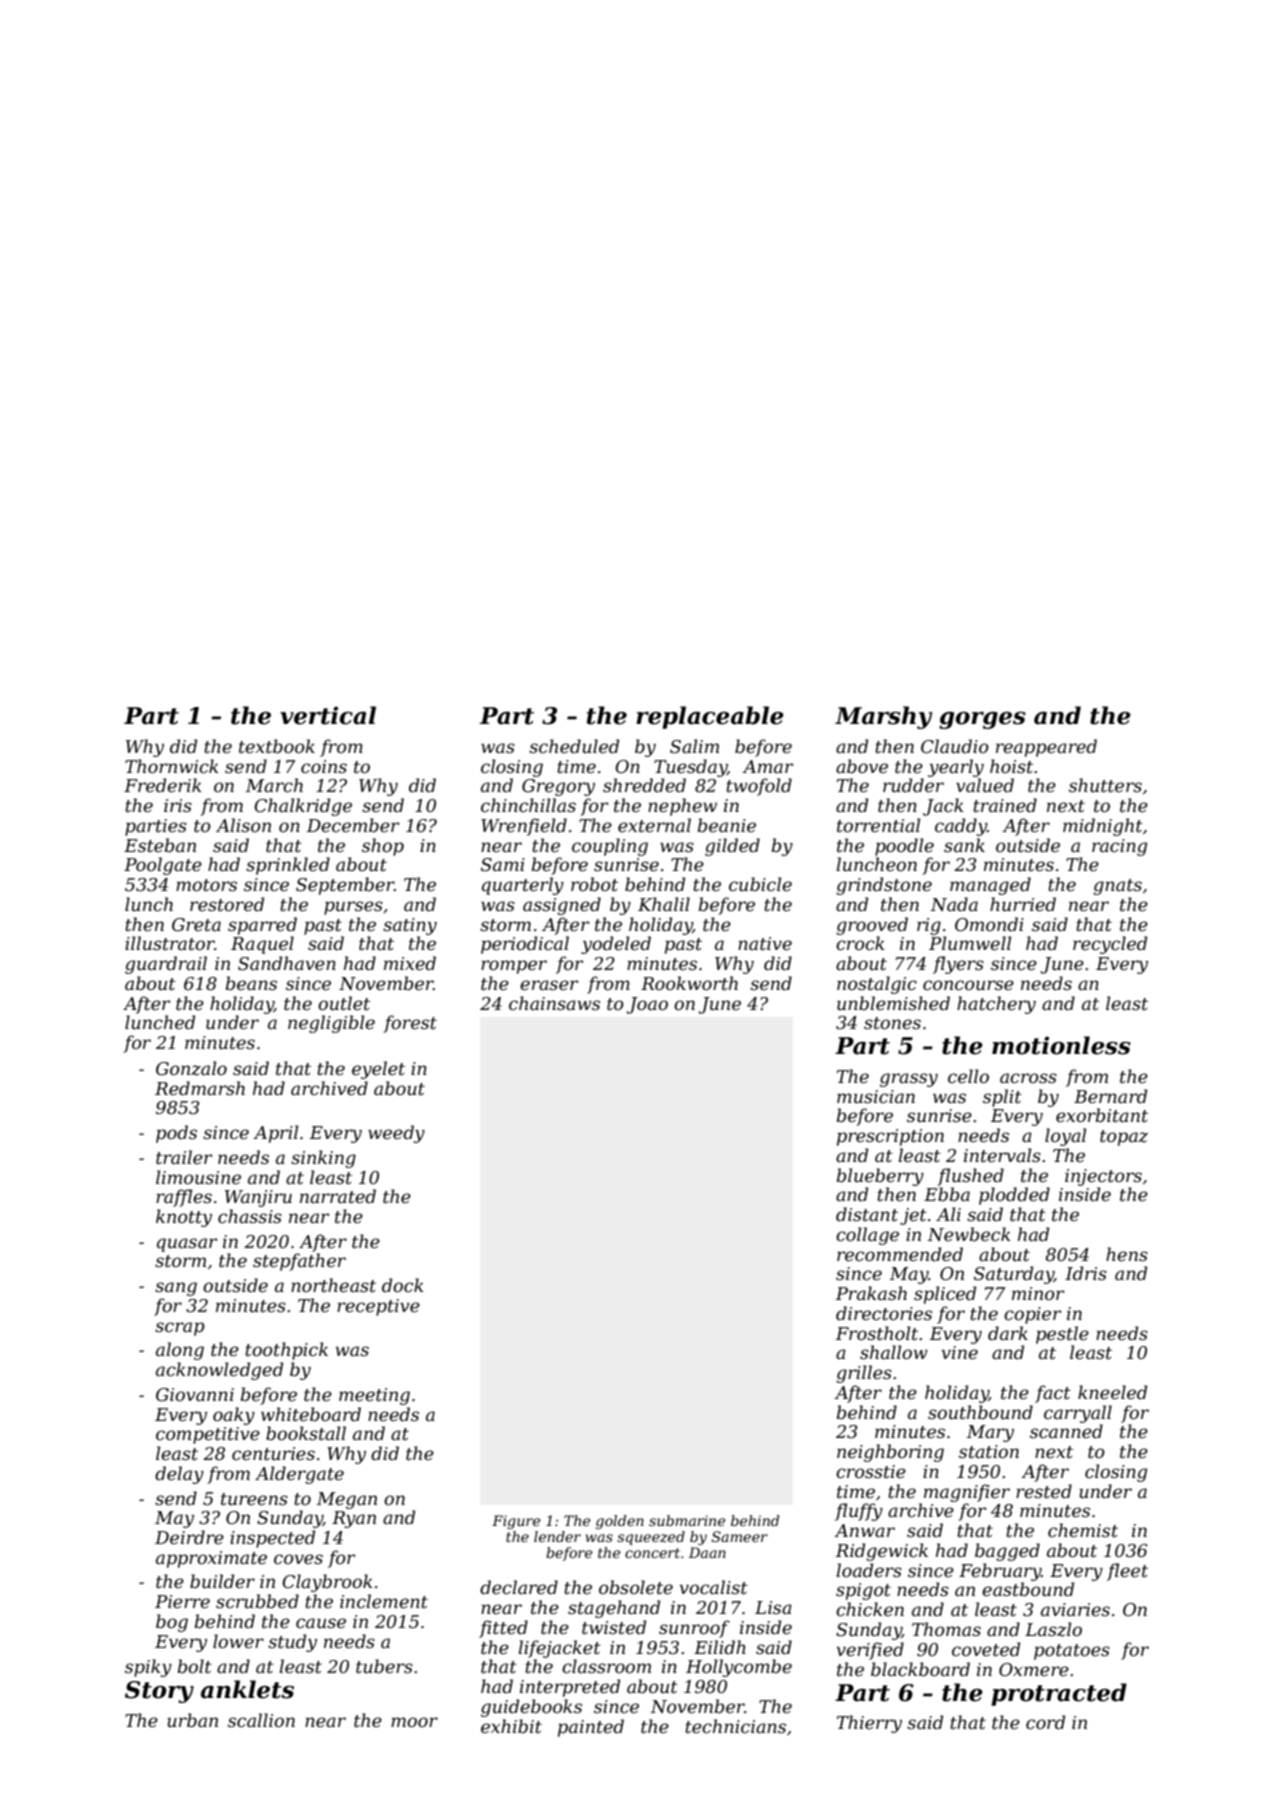 This screenshot has width=1273, height=1800. What do you see at coordinates (727, 825) in the screenshot?
I see `beanie` at bounding box center [727, 825].
